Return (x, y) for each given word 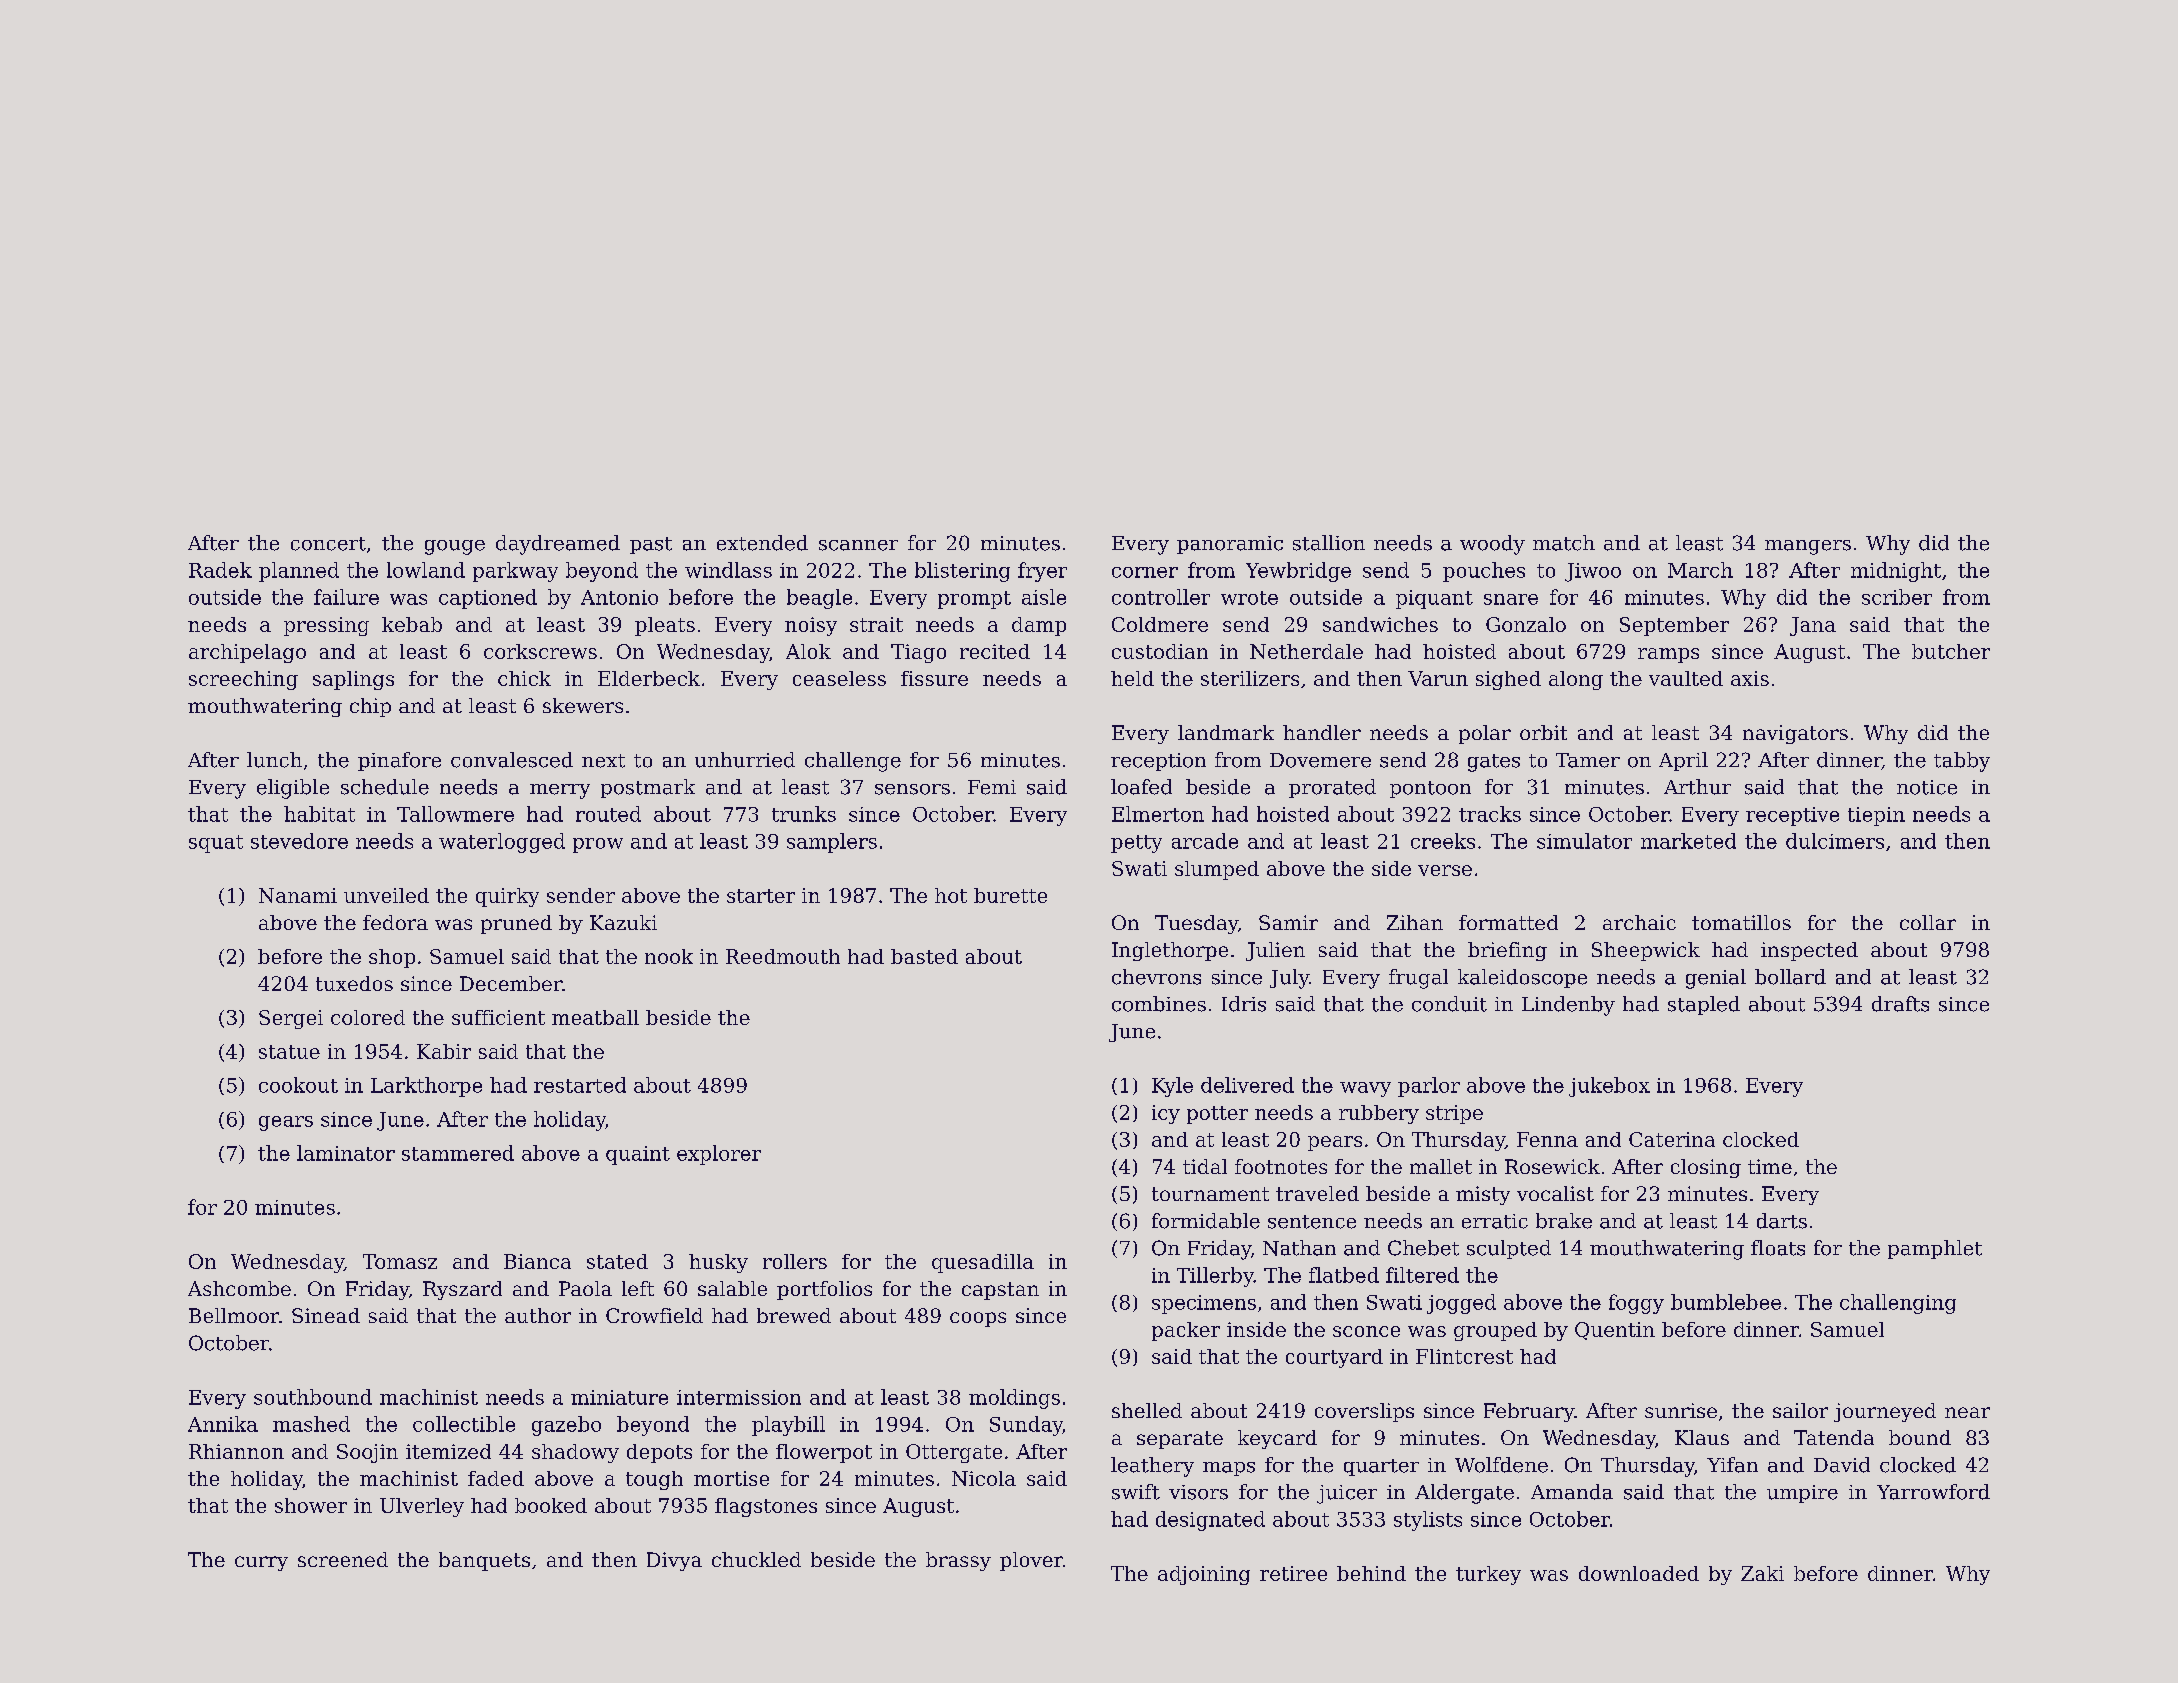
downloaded (1639, 1573)
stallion (1329, 543)
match (1564, 543)
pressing (326, 626)
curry (261, 1563)
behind (1371, 1573)
